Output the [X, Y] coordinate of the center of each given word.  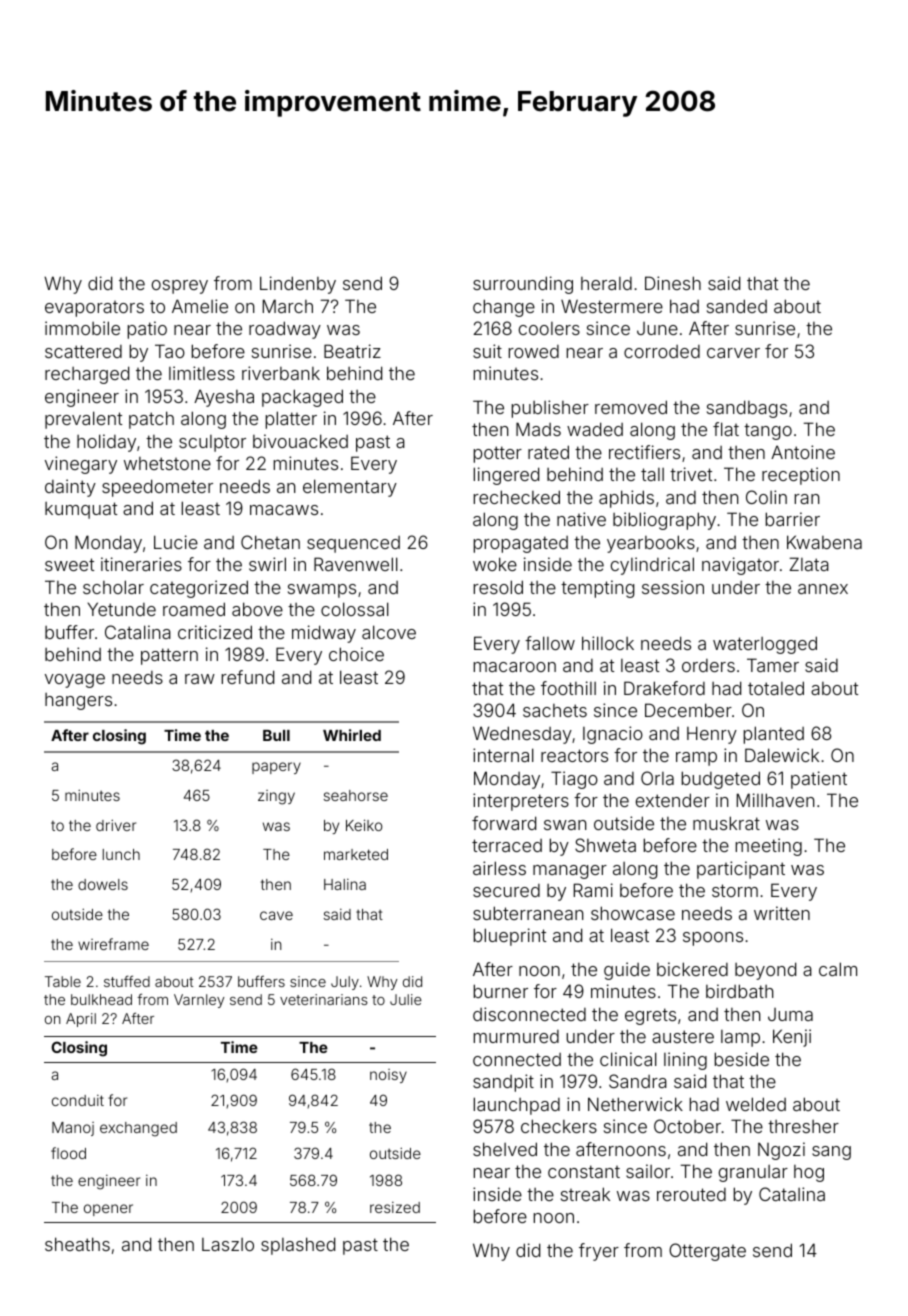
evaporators [94, 309]
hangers [78, 701]
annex [823, 589]
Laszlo [228, 1244]
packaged [302, 398]
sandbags [747, 409]
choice [356, 654]
